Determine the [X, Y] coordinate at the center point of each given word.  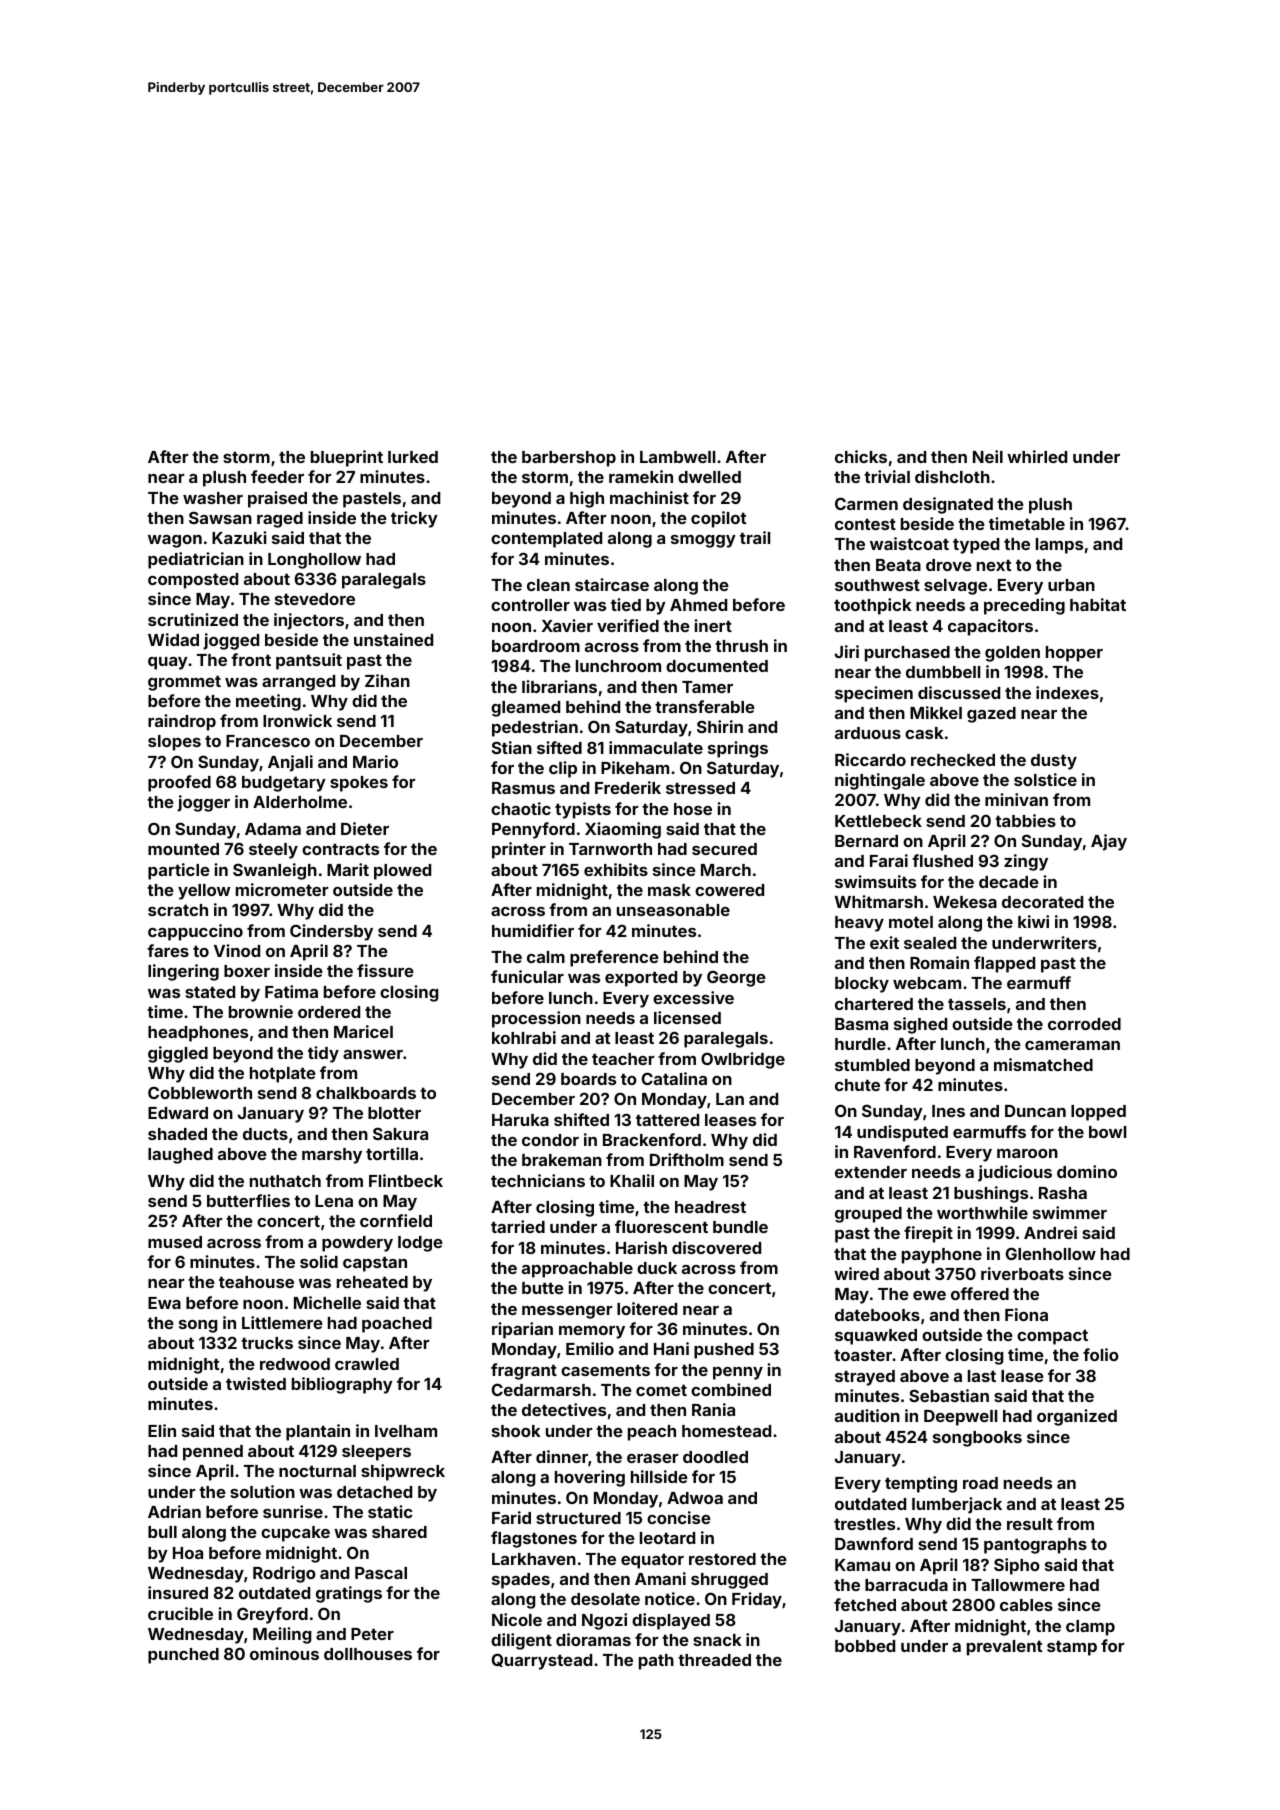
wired [856, 1273]
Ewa [164, 1303]
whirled [1037, 456]
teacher [623, 1059]
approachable [577, 1270]
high [587, 499]
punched [183, 1656]
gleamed [525, 709]
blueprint [347, 458]
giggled [178, 1054]
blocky [862, 985]
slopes [174, 743]
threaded [714, 1660]
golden [1012, 654]
